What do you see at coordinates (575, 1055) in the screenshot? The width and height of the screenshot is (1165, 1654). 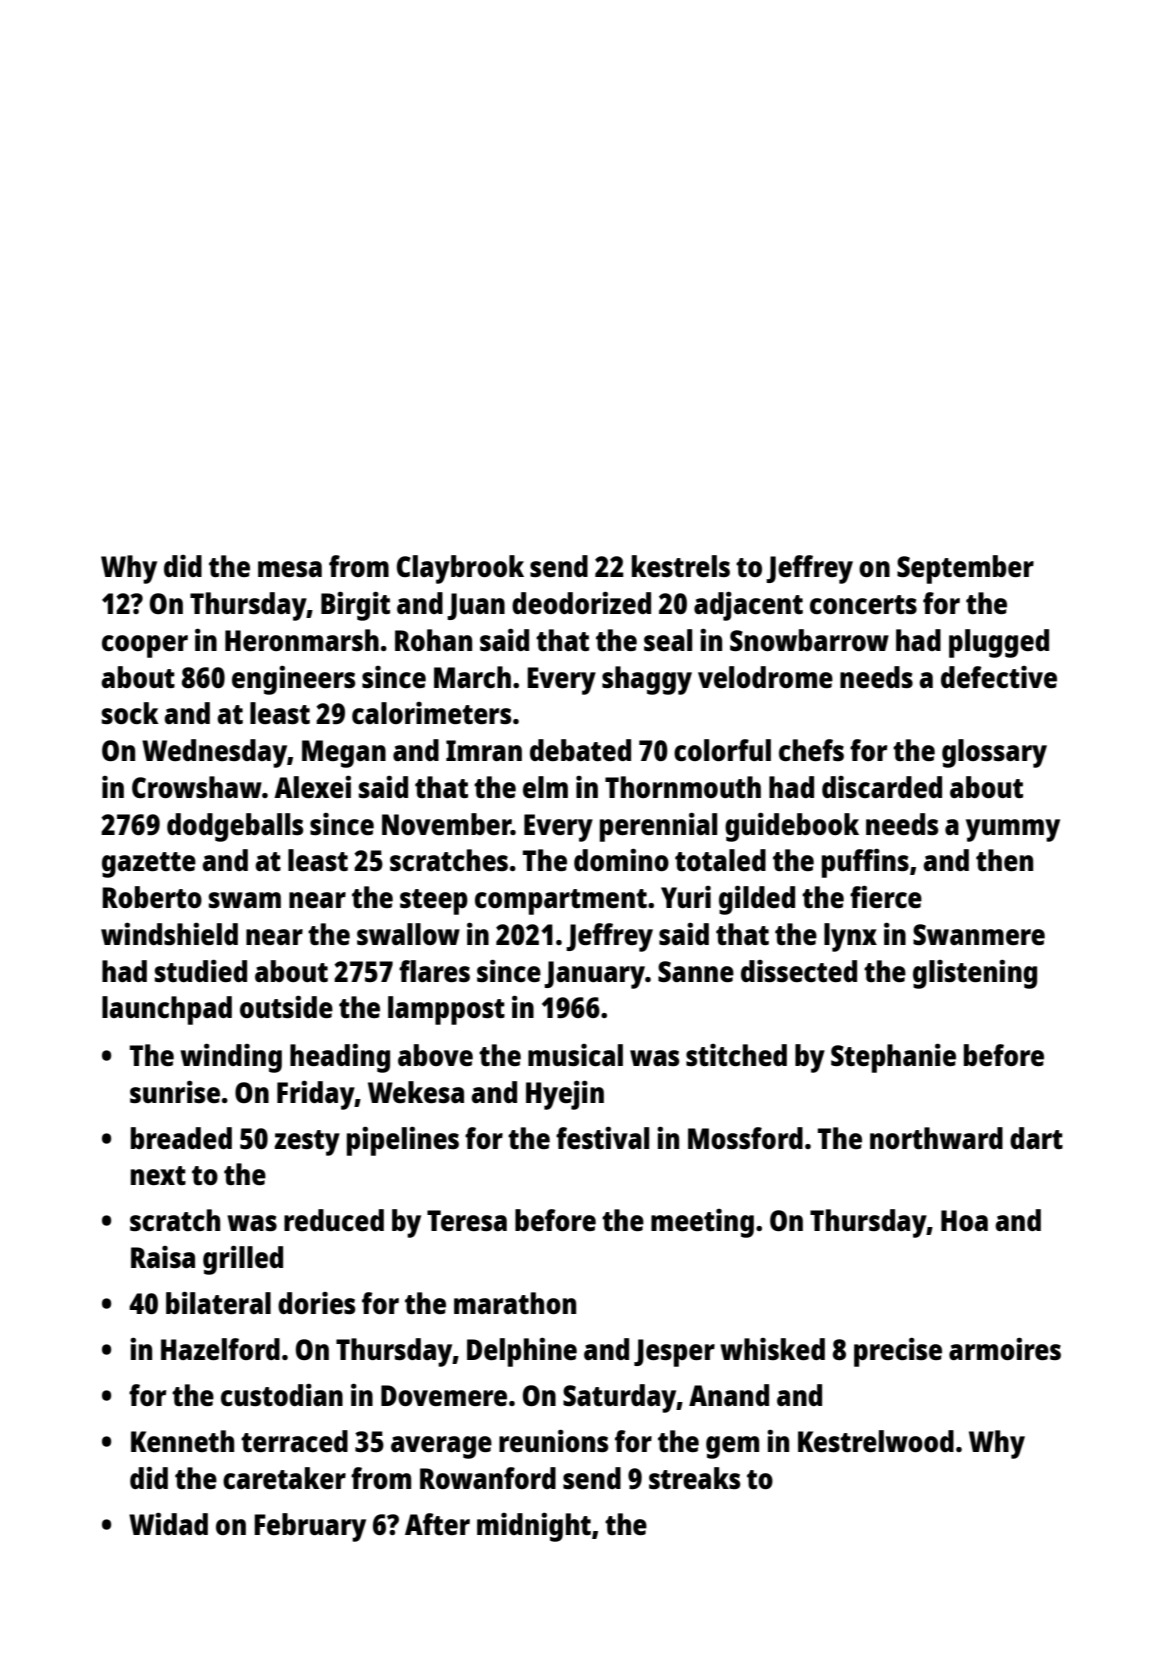 I see `musical` at bounding box center [575, 1055].
